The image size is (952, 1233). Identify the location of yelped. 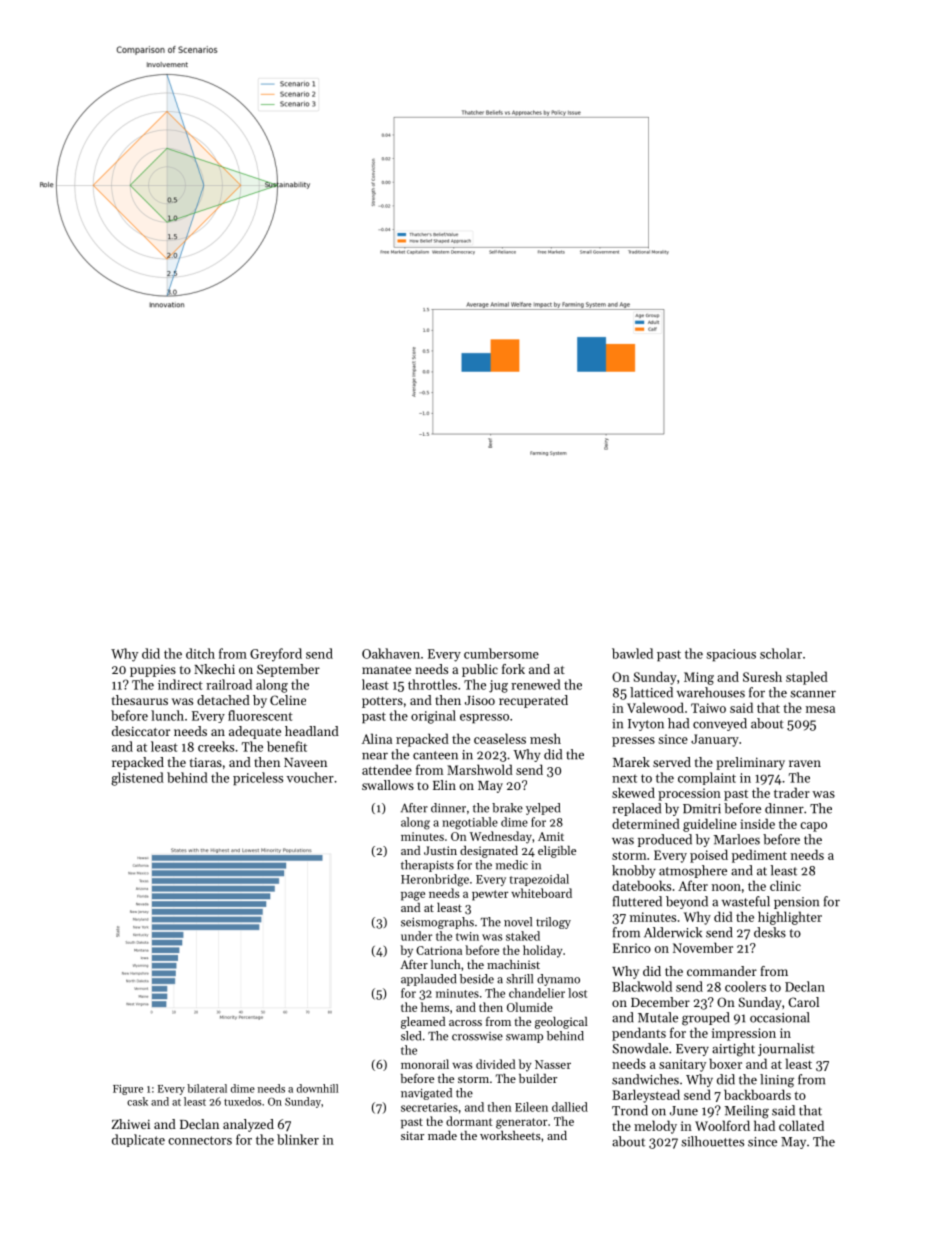
(543, 809).
